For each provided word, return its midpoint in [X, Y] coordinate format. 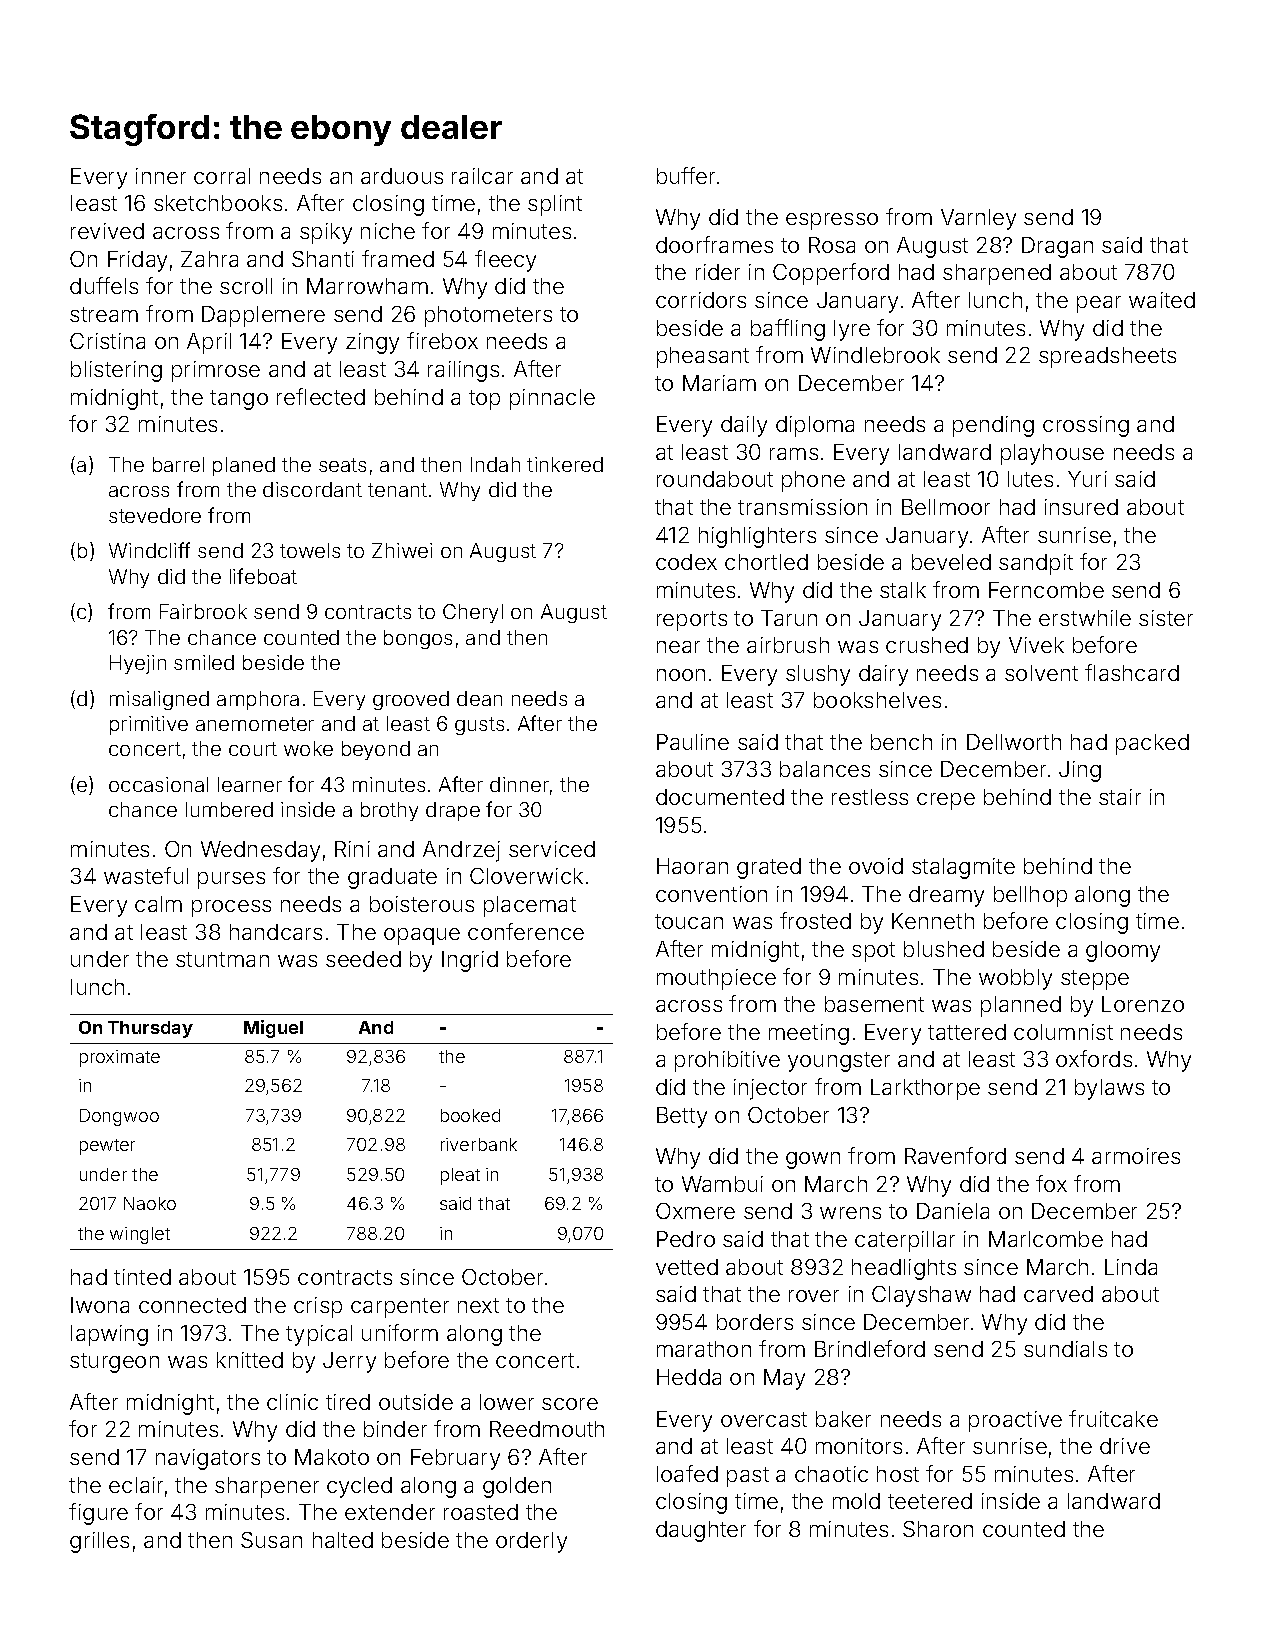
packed [1152, 744]
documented [720, 797]
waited [1162, 300]
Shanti [323, 259]
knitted [250, 1360]
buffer [686, 175]
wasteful [146, 875]
